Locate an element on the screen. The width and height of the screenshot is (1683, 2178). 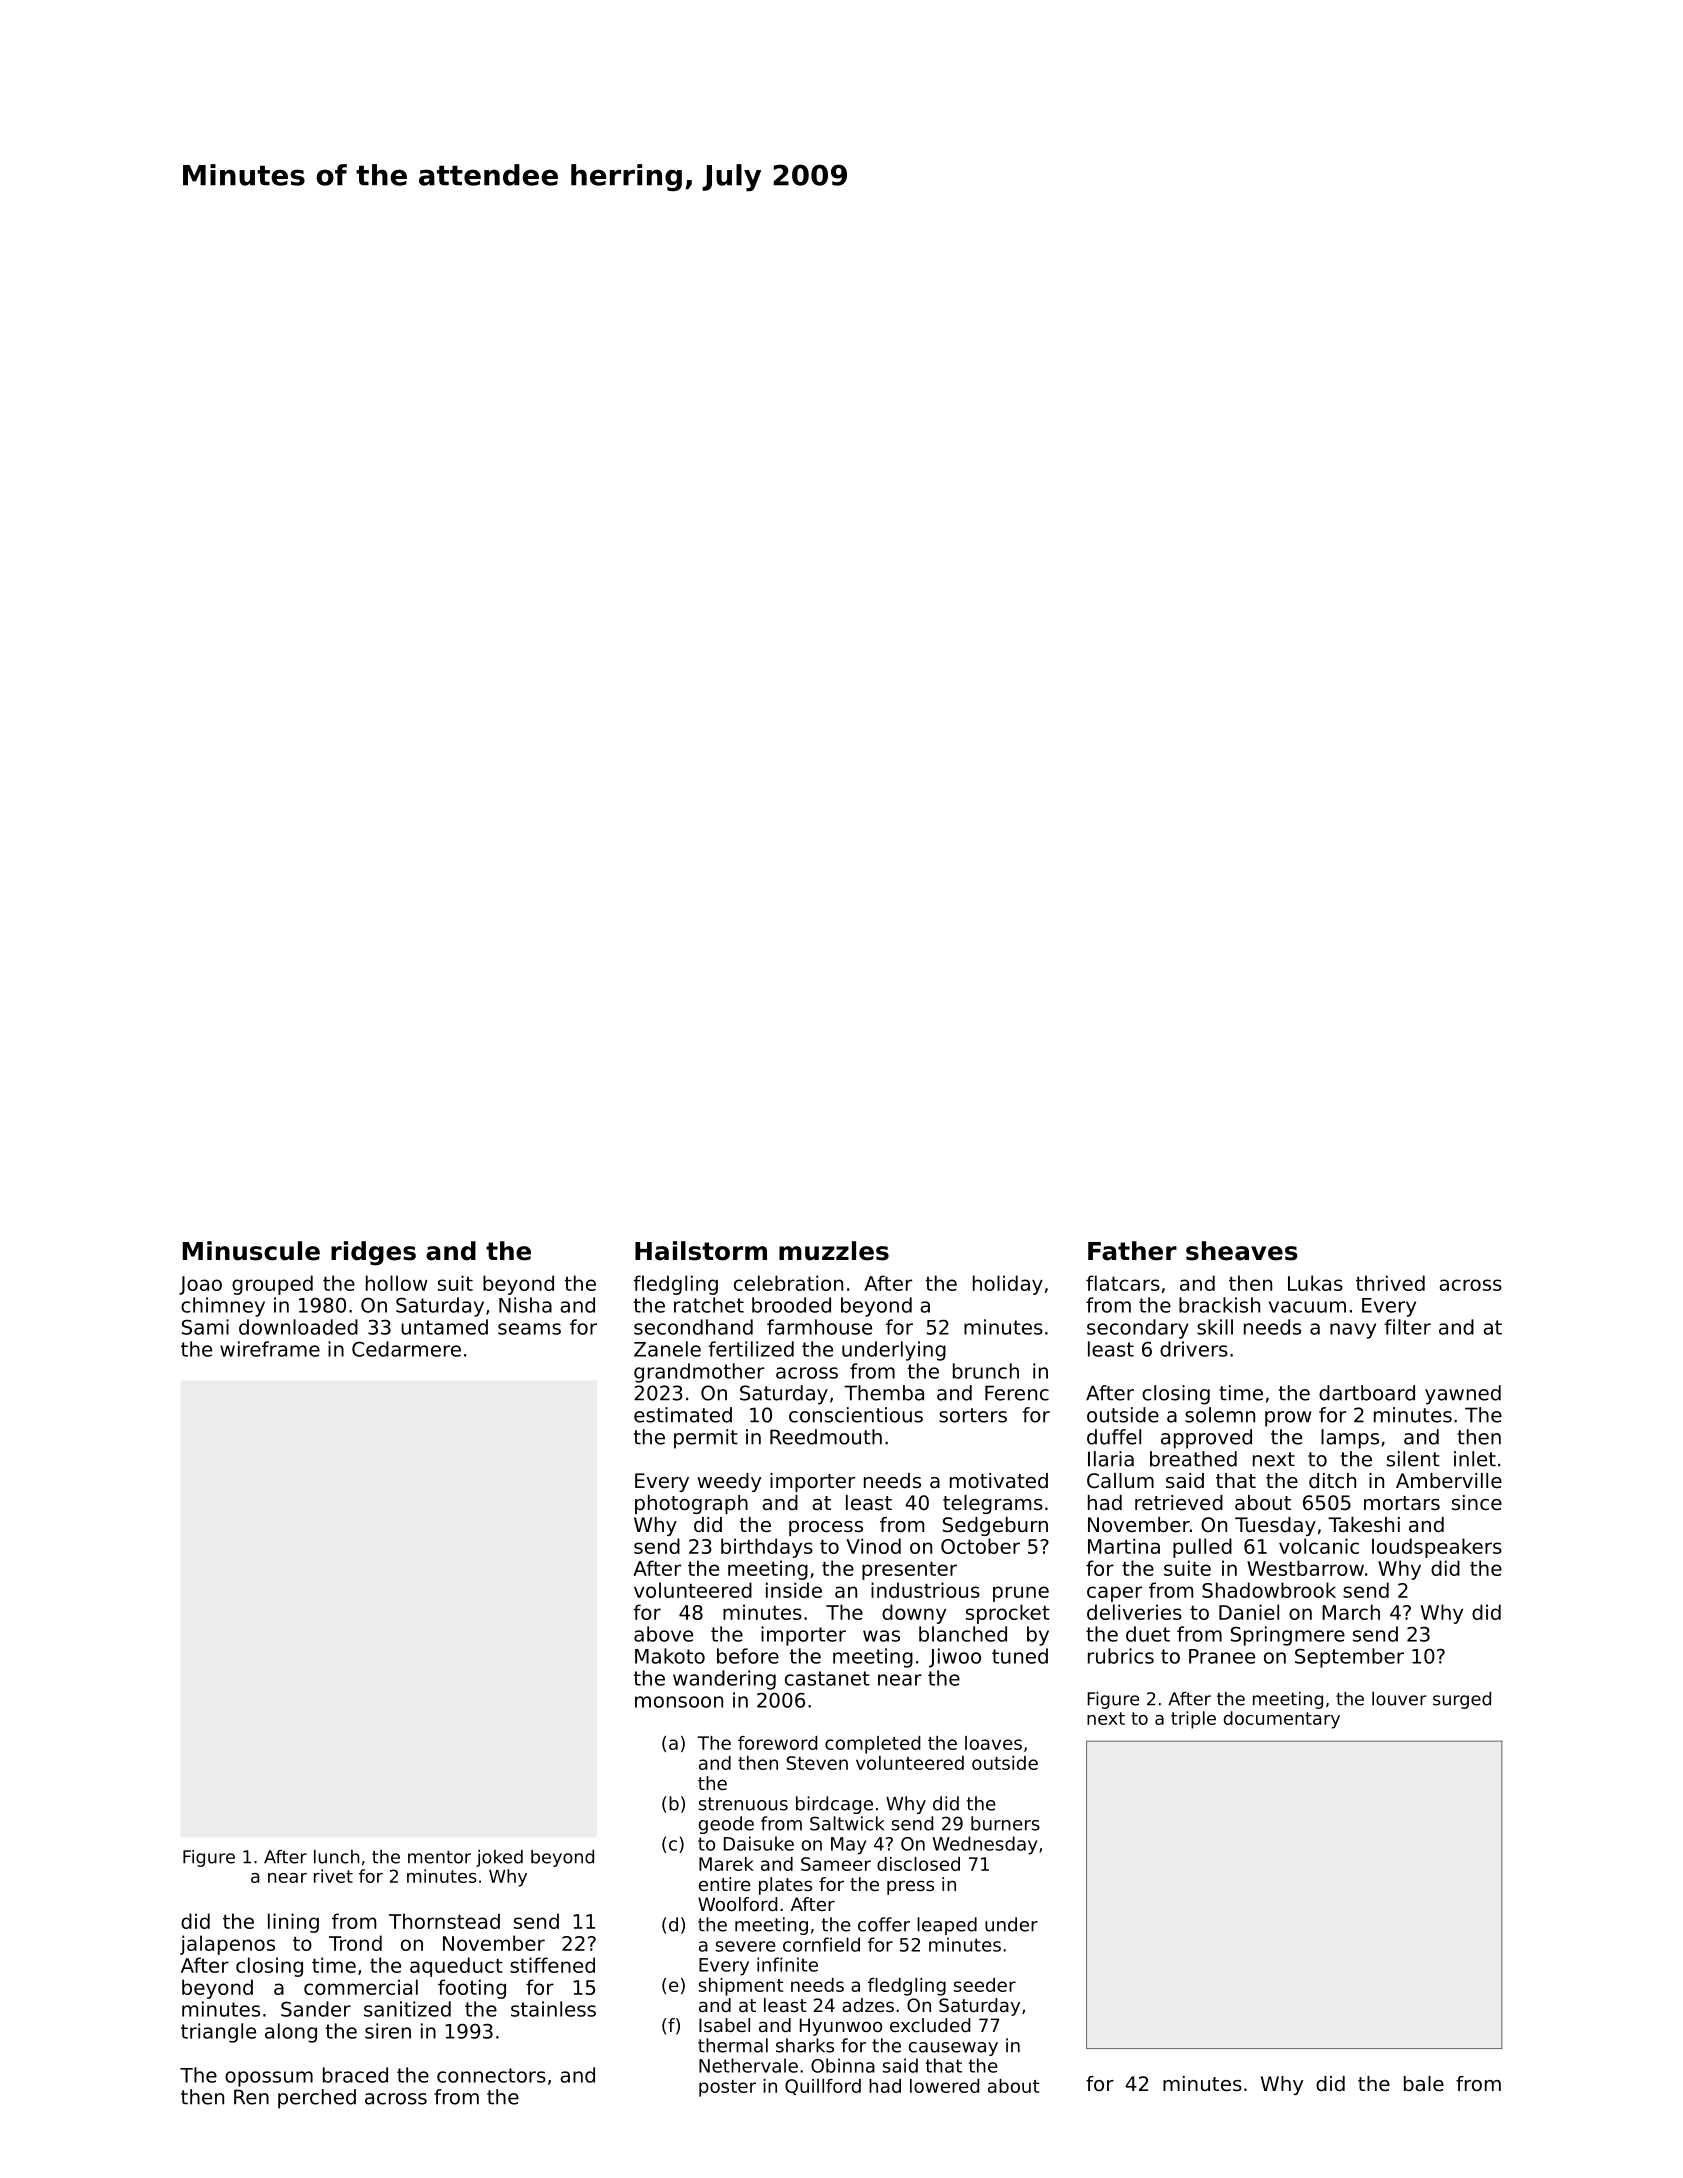
siren is located at coordinates (388, 2031).
